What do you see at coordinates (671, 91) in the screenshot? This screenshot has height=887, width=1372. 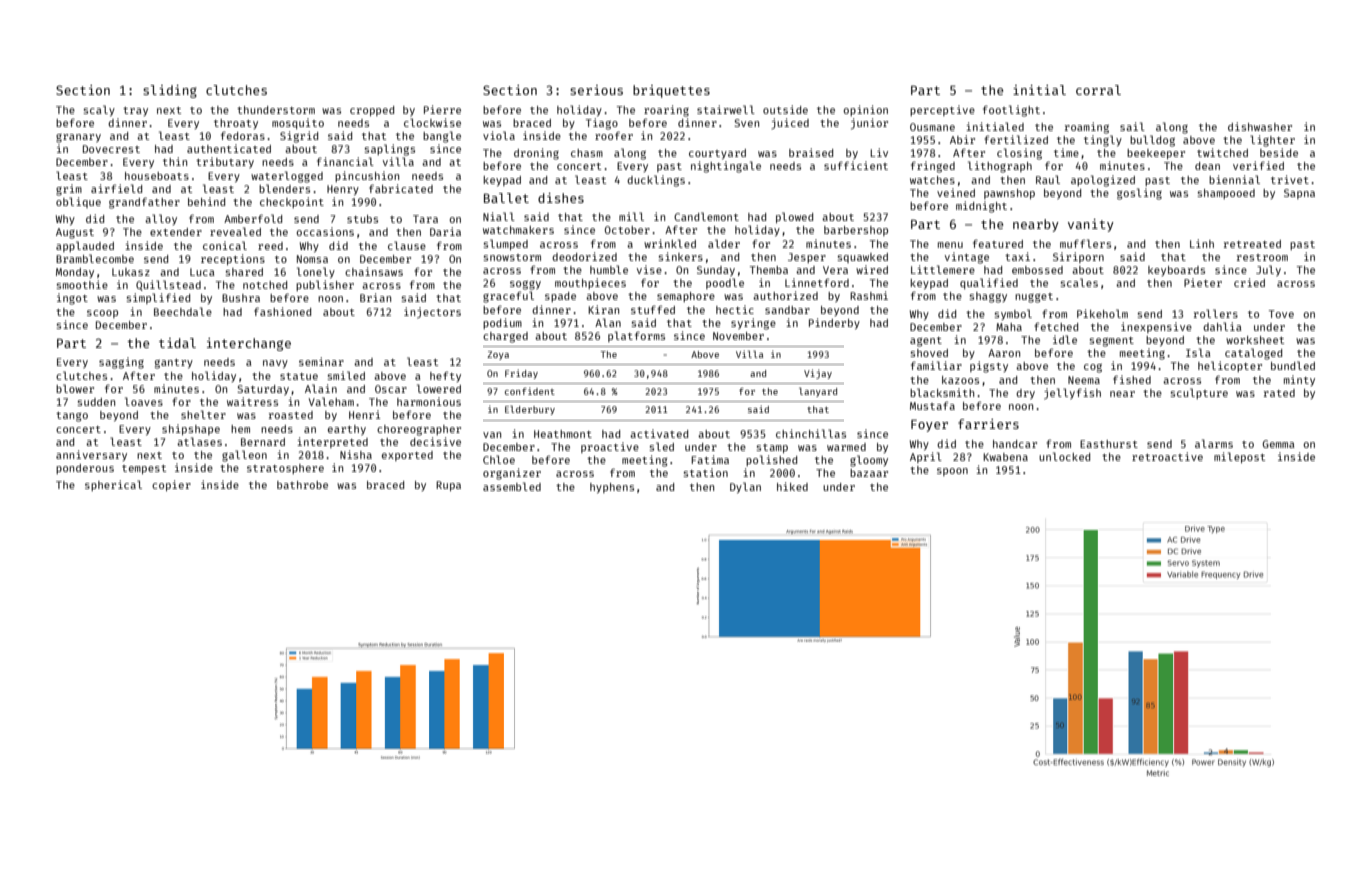 I see `briquettes` at bounding box center [671, 91].
